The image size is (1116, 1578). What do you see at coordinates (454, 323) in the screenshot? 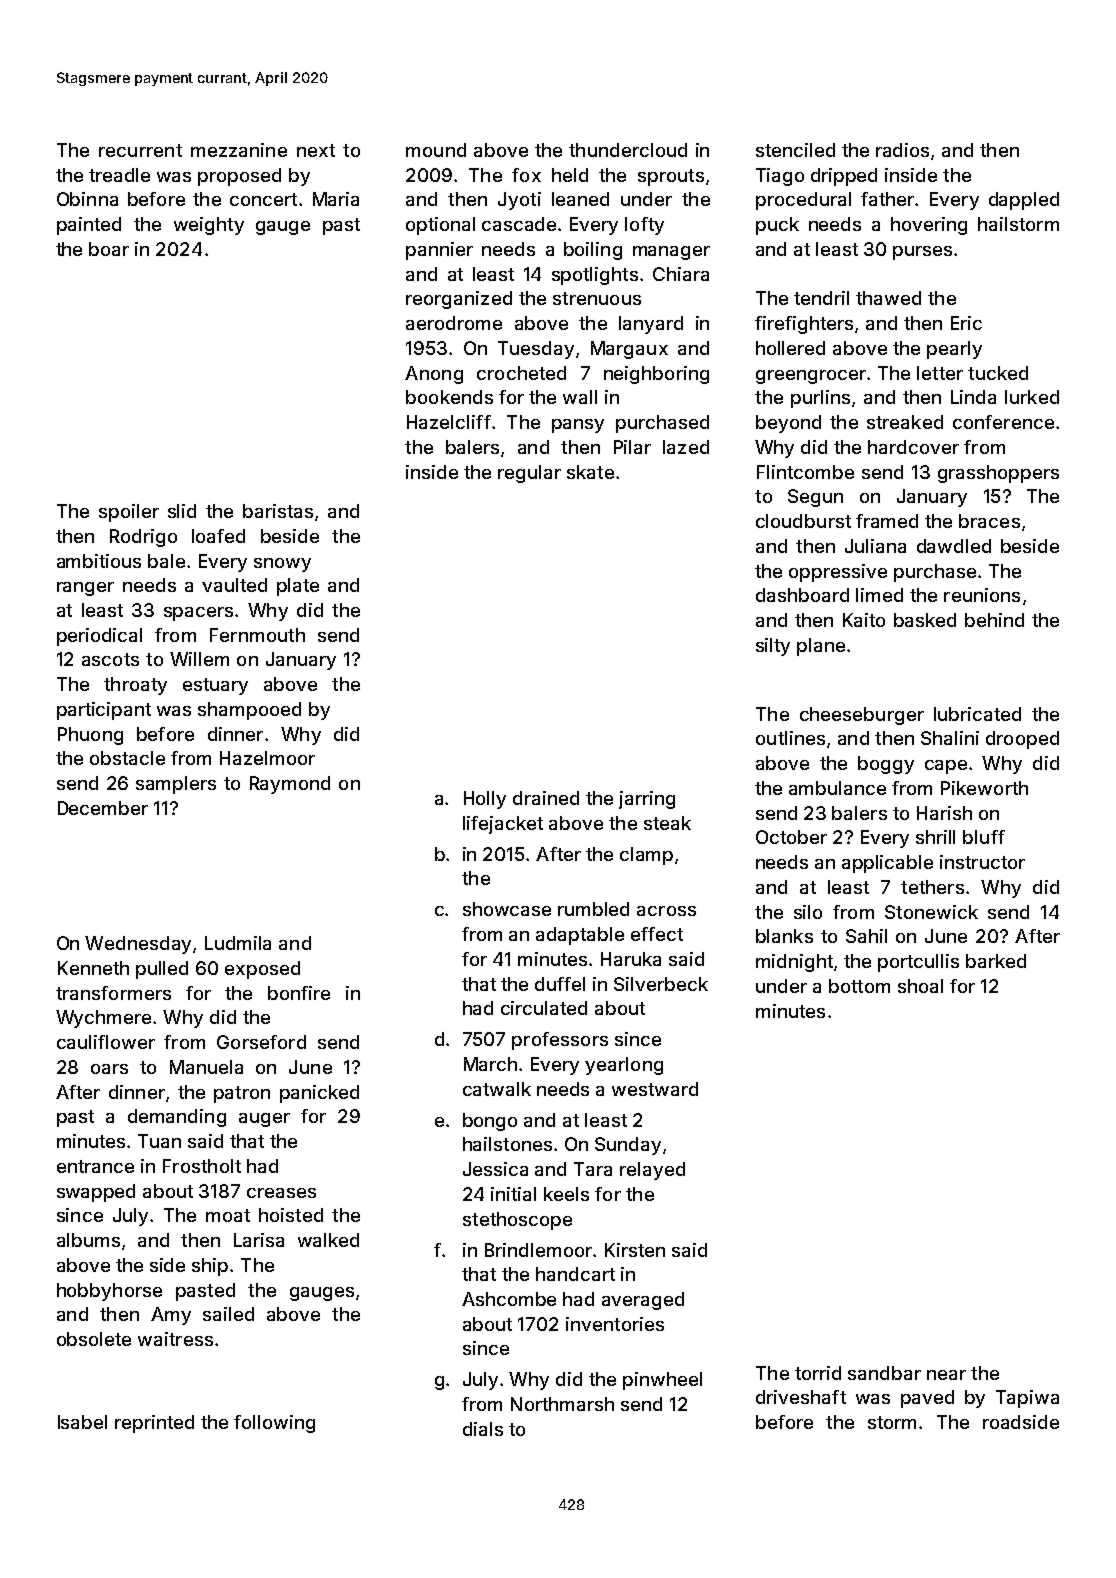
I see `aerodrome` at bounding box center [454, 323].
